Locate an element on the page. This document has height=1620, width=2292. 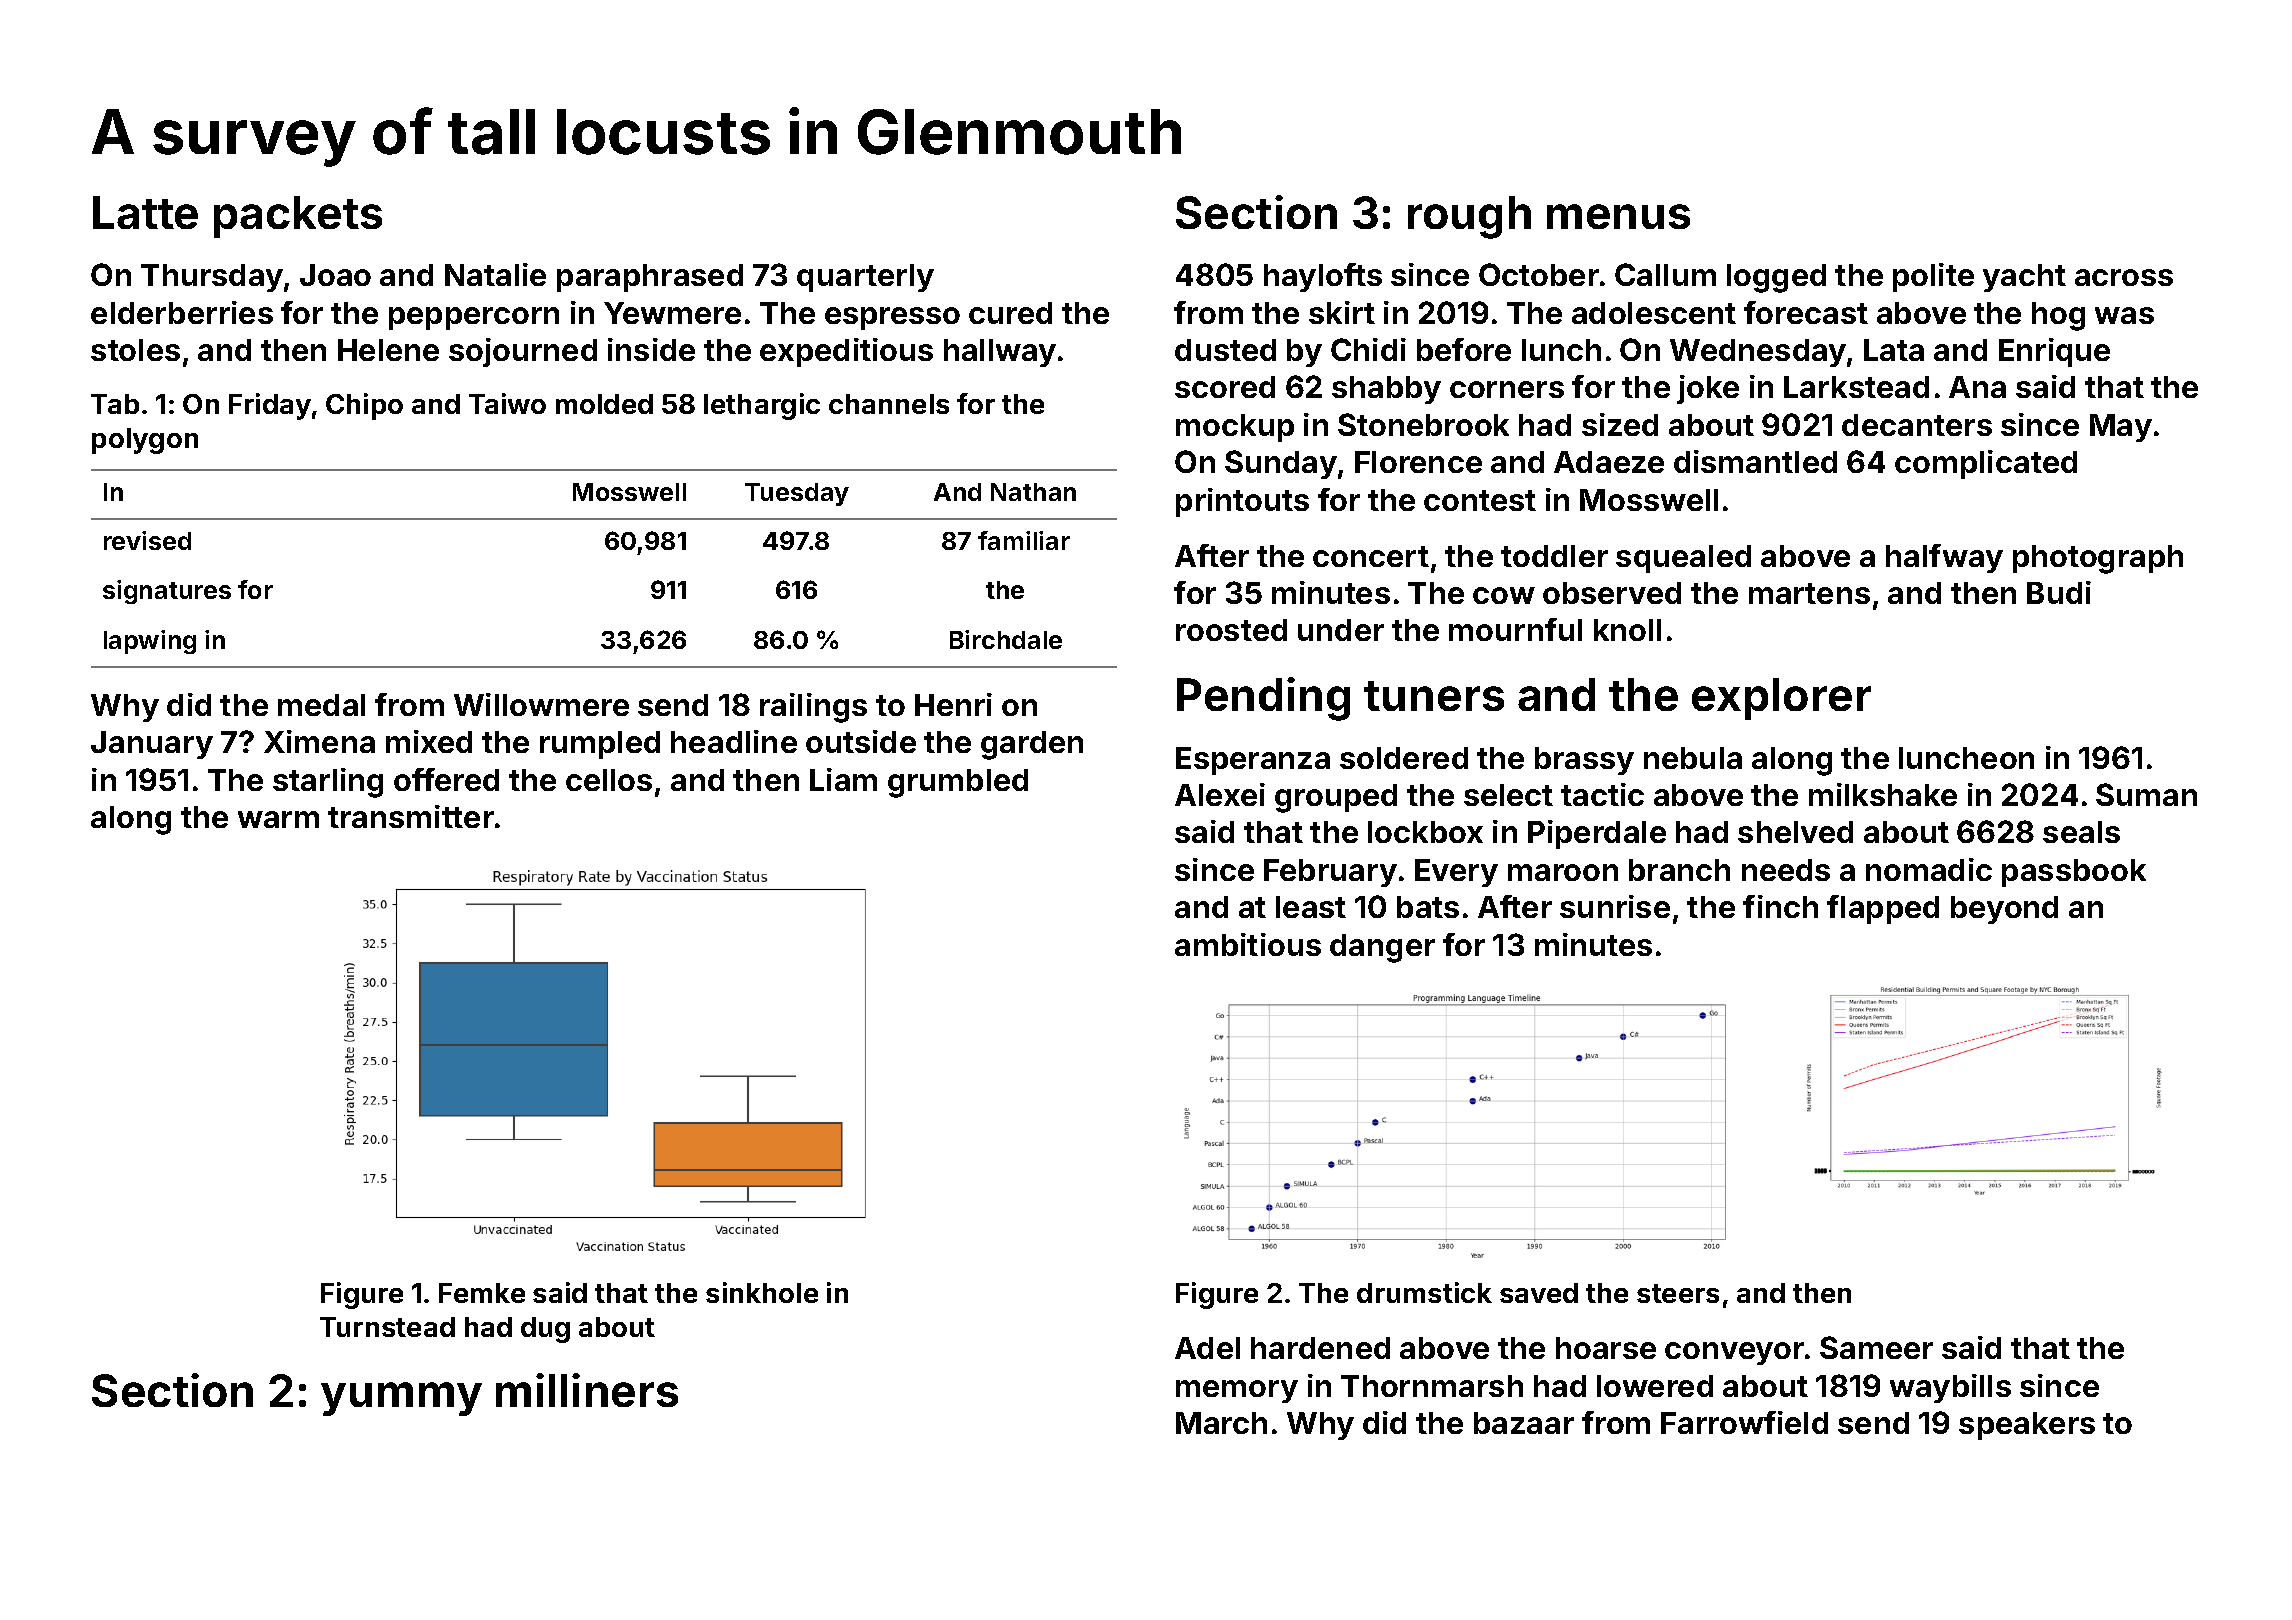
skirt is located at coordinates (1342, 312).
